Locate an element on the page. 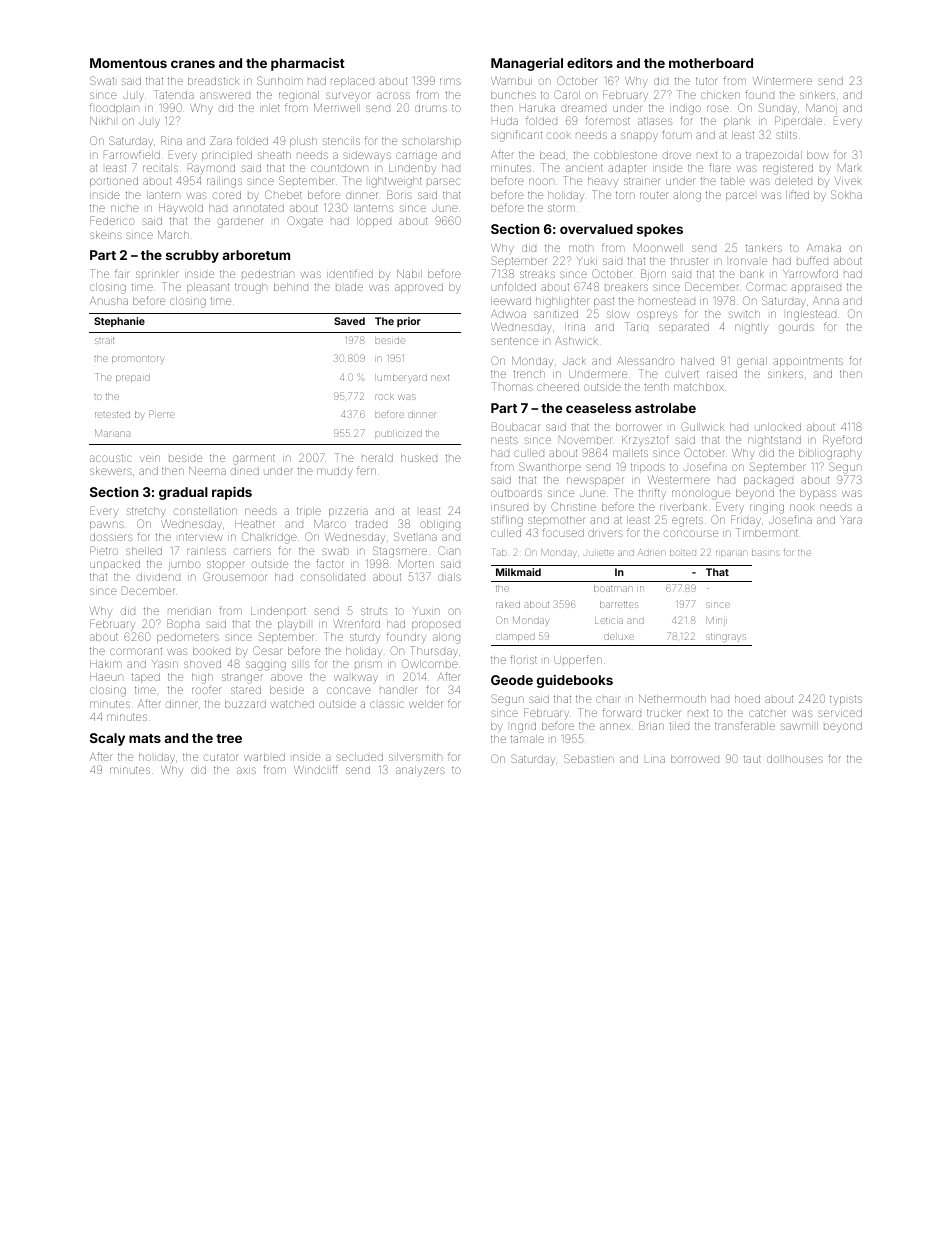  typists is located at coordinates (846, 700).
